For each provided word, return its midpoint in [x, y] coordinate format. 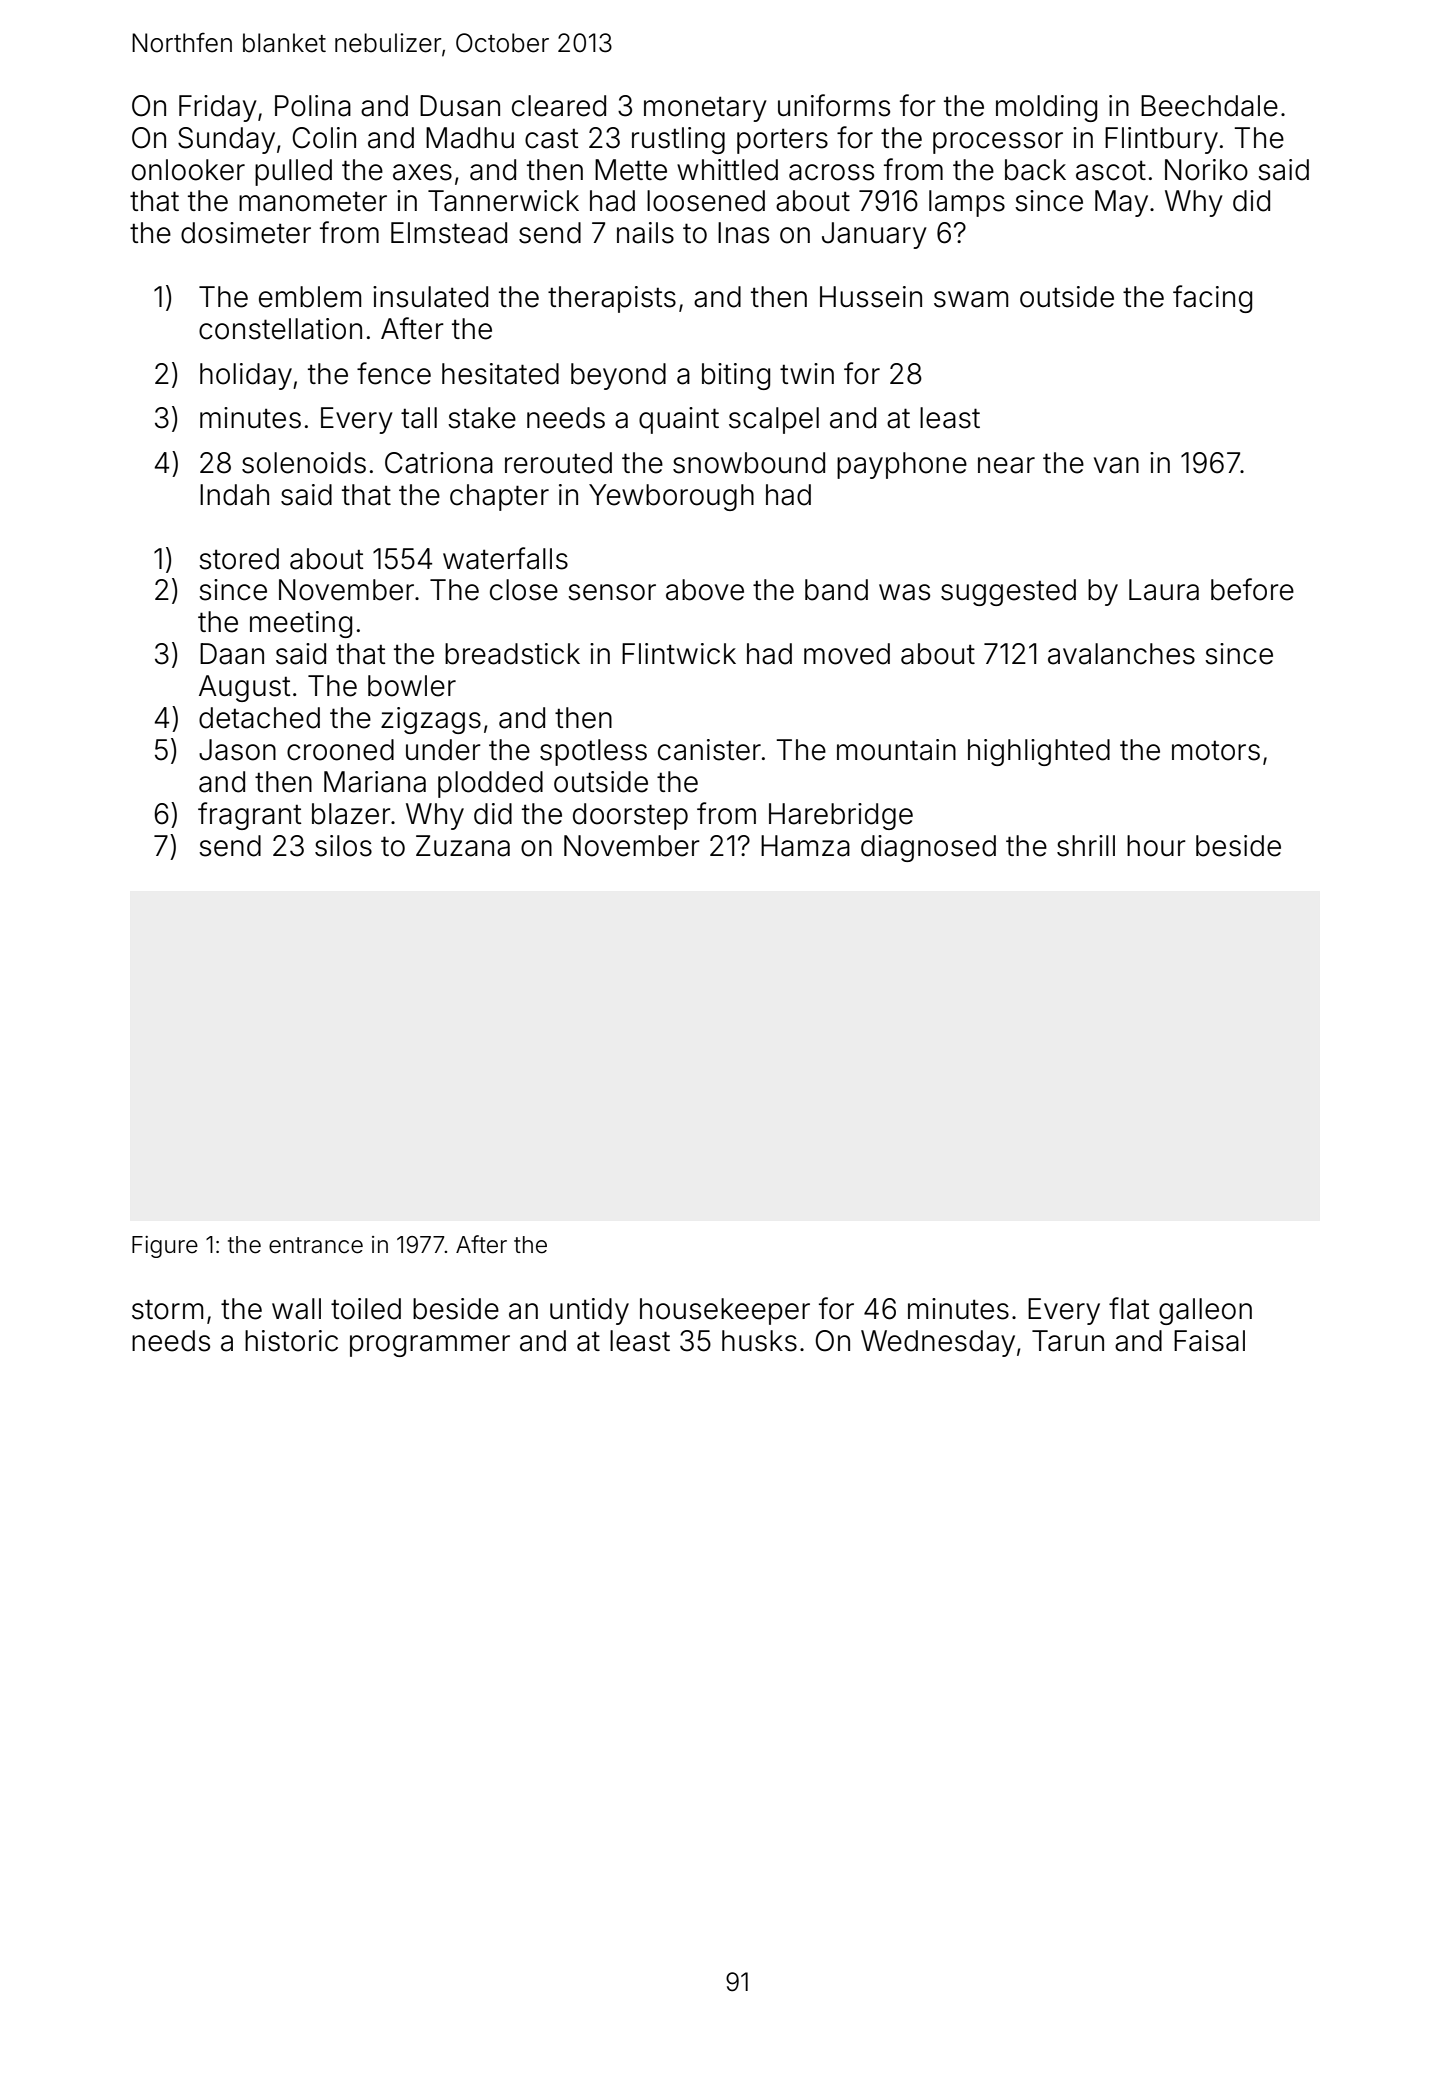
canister [709, 750]
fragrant [249, 816]
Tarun [1068, 1341]
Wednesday [938, 1343]
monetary [705, 109]
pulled [293, 172]
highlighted [1039, 752]
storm [167, 1309]
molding [1046, 108]
